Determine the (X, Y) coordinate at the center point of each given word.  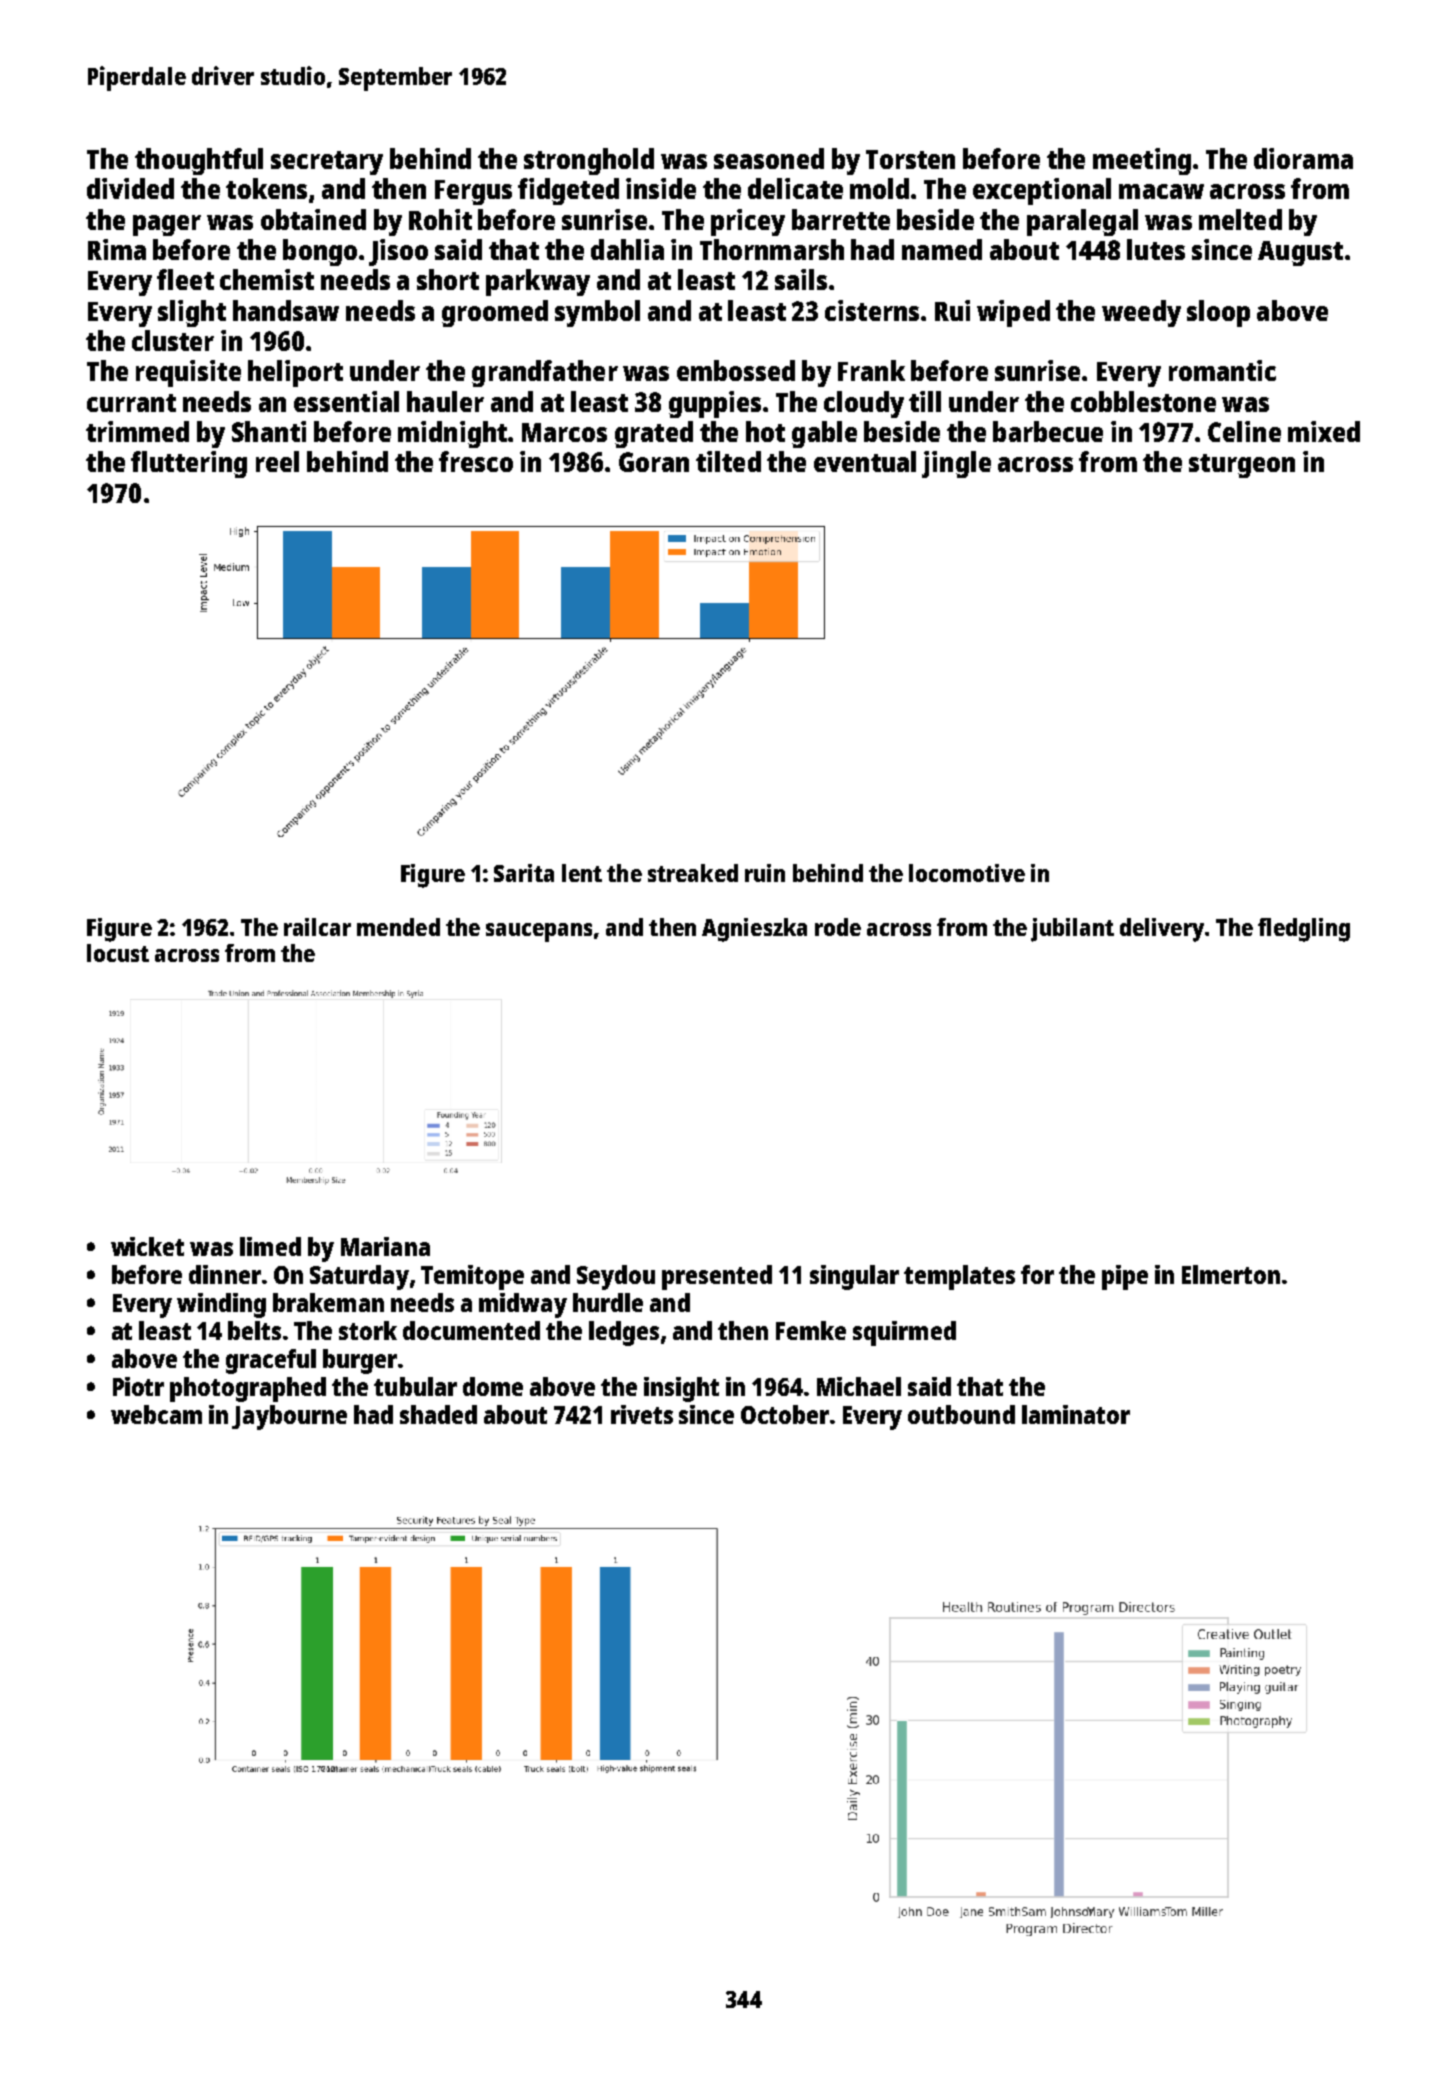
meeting (1142, 161)
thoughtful (199, 161)
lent (582, 873)
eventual (865, 461)
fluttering (189, 464)
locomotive (967, 873)
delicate (795, 188)
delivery (1162, 930)
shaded (438, 1414)
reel (277, 461)
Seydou (616, 1277)
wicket (147, 1246)
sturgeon (1242, 466)
